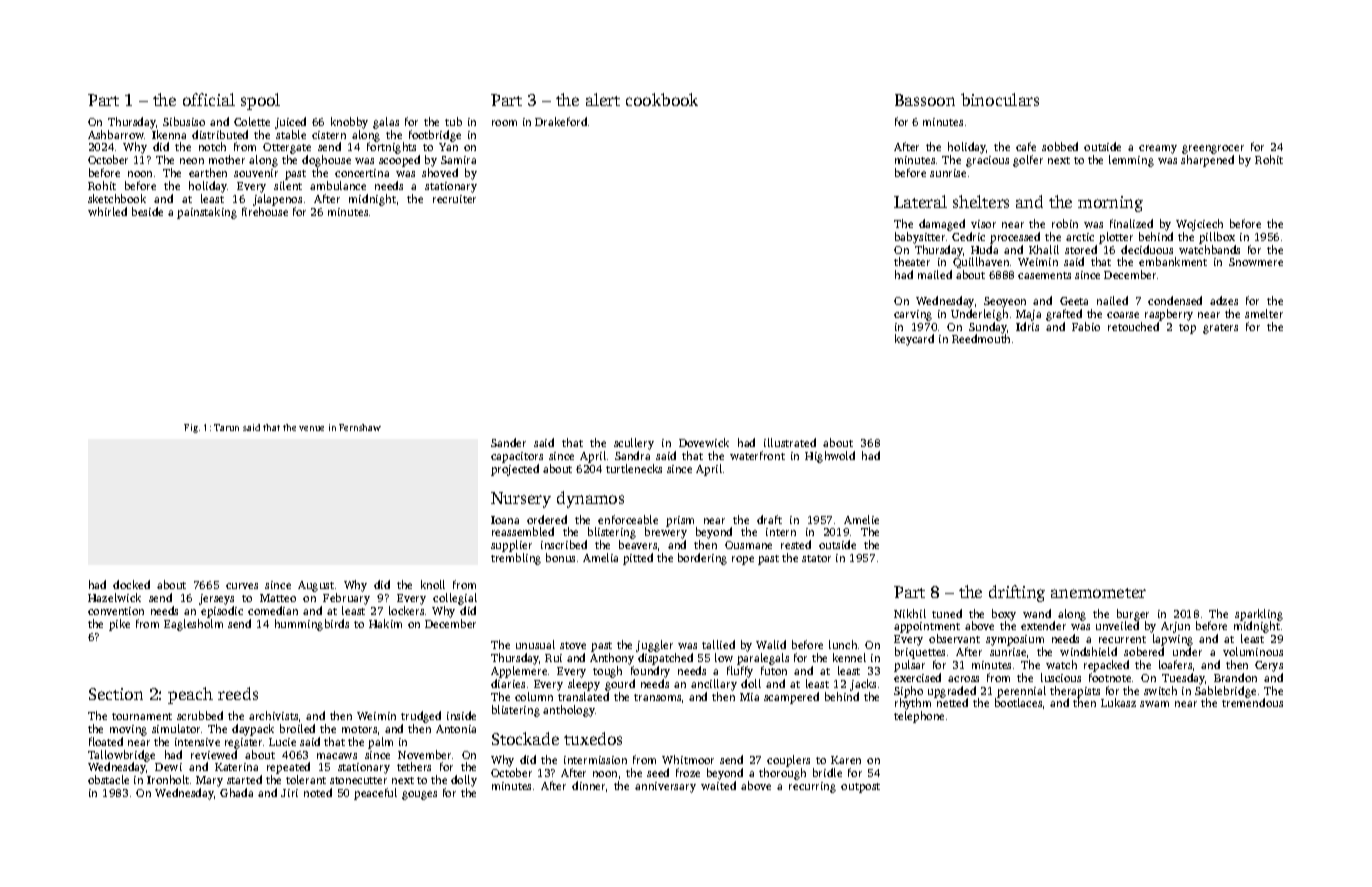 This document has width=1372, height=887. What do you see at coordinates (209, 99) in the document?
I see `official` at bounding box center [209, 99].
